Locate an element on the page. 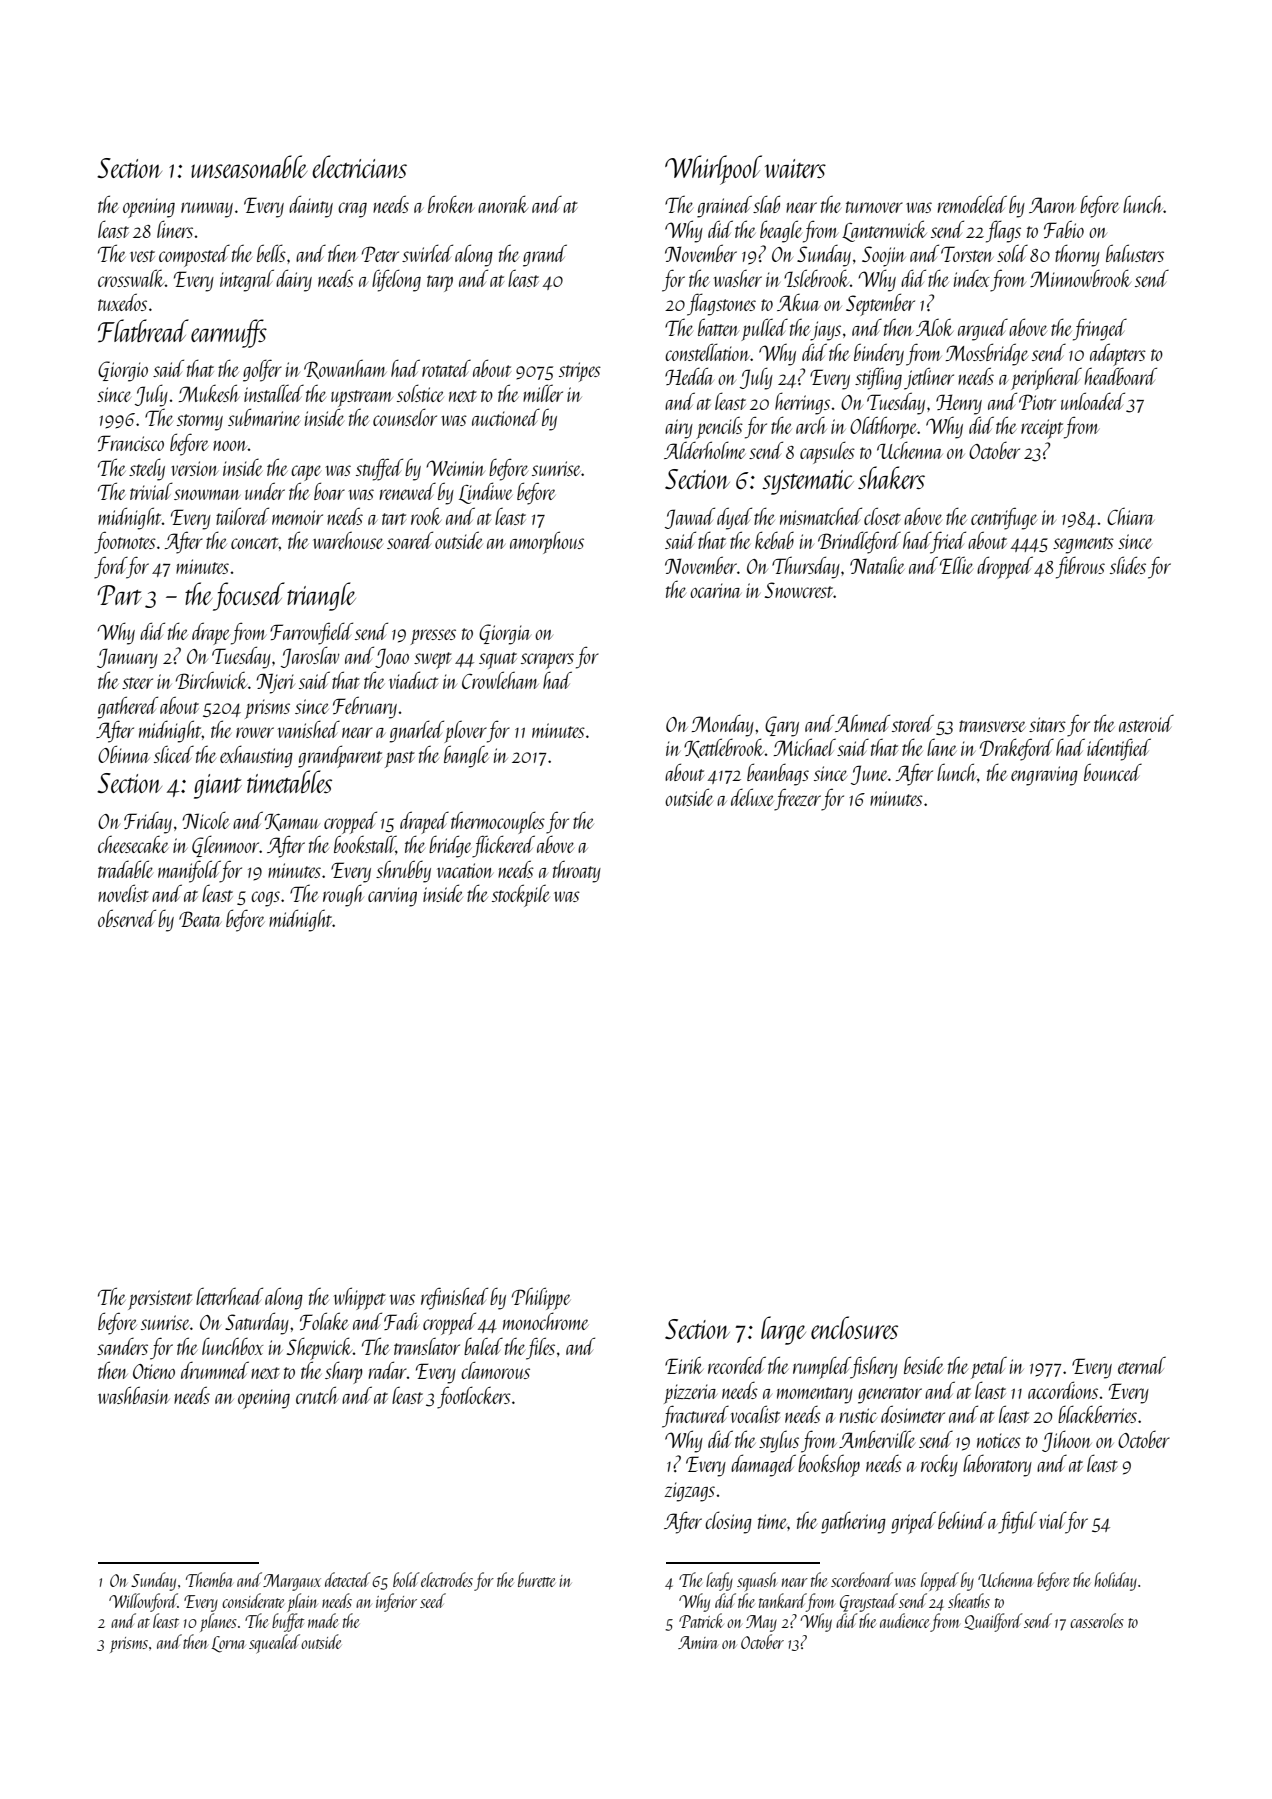  letterhead is located at coordinates (229, 1296).
